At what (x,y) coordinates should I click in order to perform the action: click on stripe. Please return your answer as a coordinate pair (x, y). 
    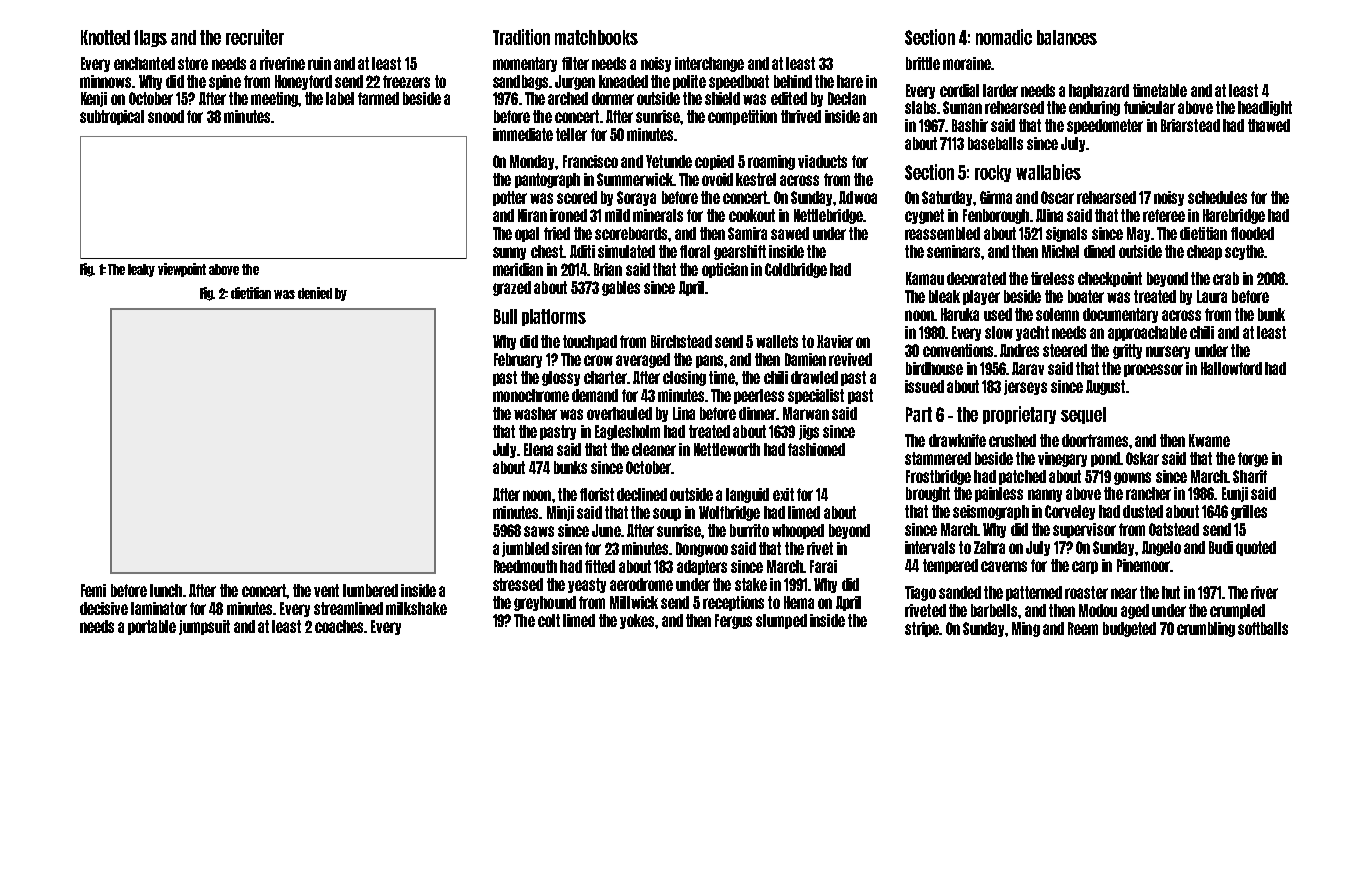
    Looking at the image, I should click on (922, 629).
